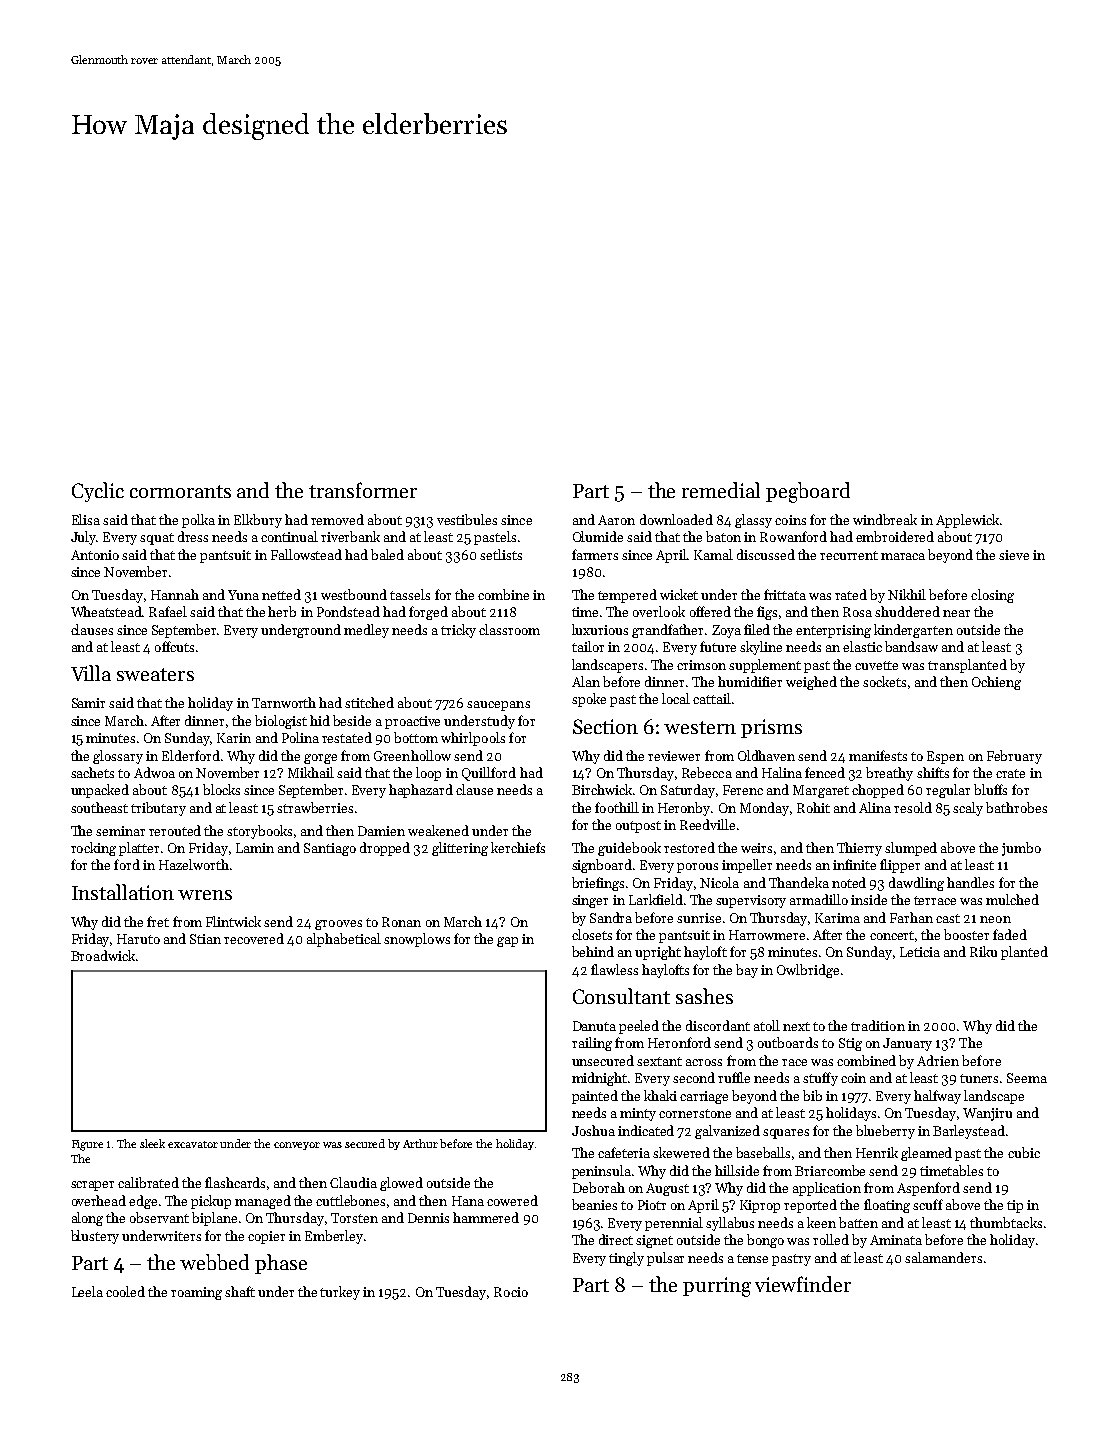 This screenshot has width=1119, height=1448. Describe the element at coordinates (193, 536) in the screenshot. I see `dress` at that location.
